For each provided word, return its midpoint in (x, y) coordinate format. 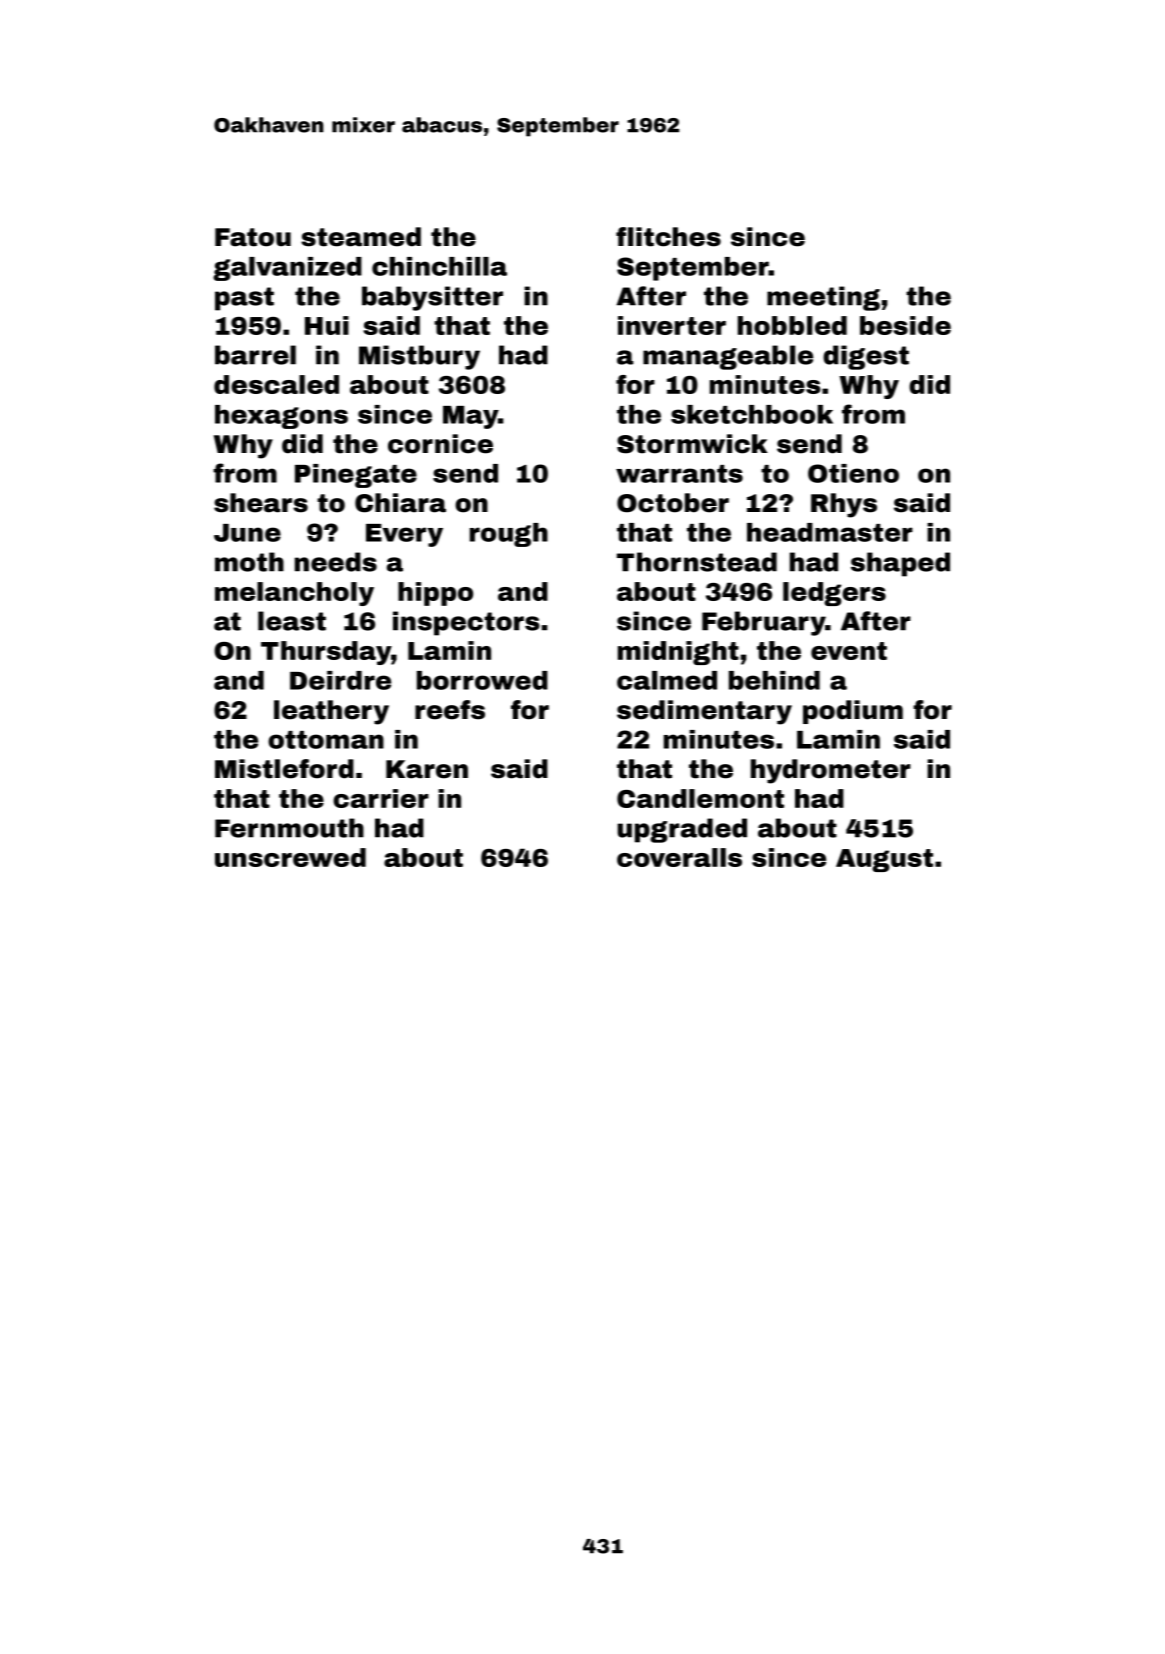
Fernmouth (289, 828)
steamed (361, 237)
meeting (823, 298)
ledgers (834, 594)
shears (261, 503)
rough (509, 535)
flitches (668, 237)
